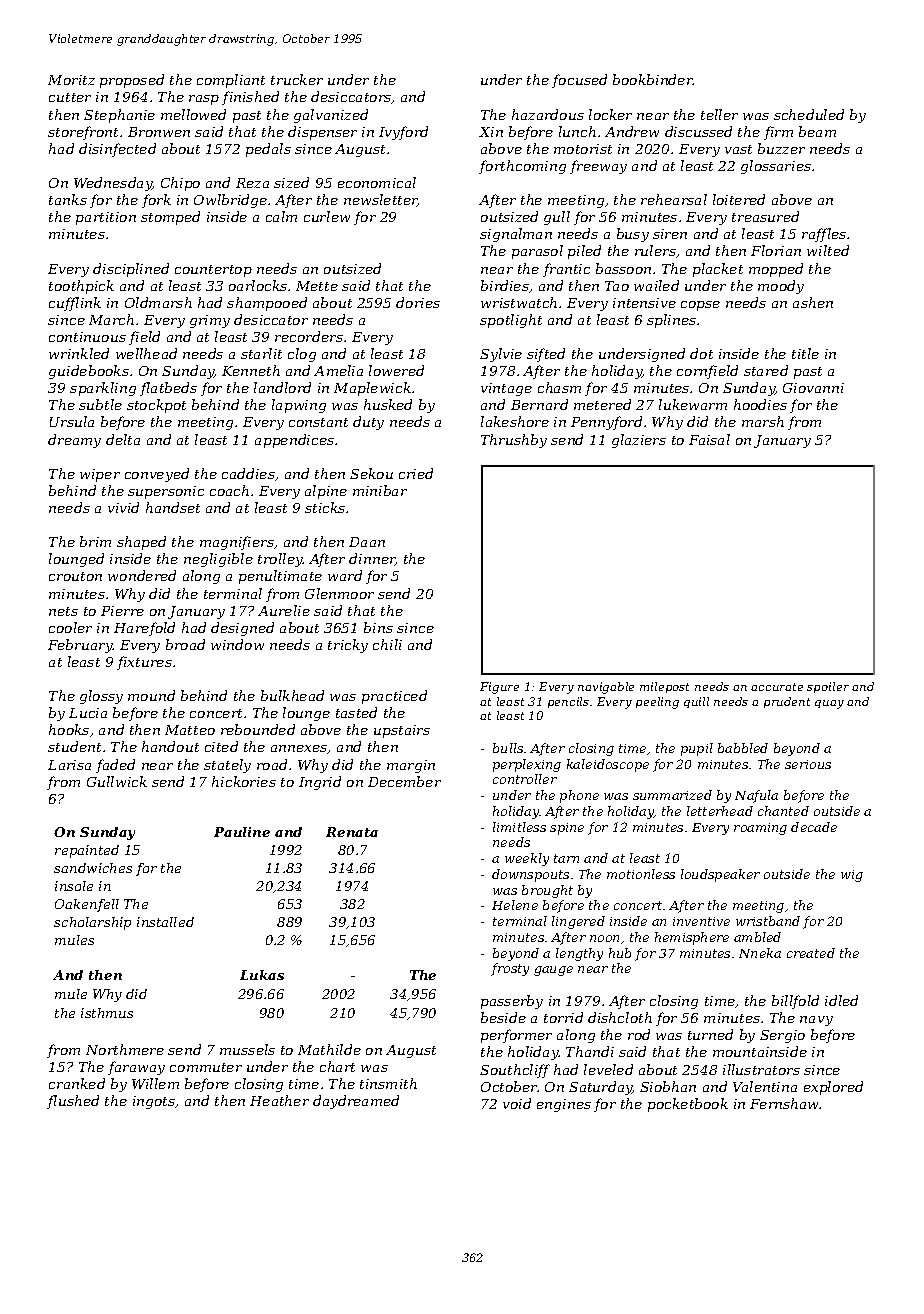 This screenshot has height=1314, width=924. What do you see at coordinates (237, 644) in the screenshot?
I see `window` at bounding box center [237, 644].
